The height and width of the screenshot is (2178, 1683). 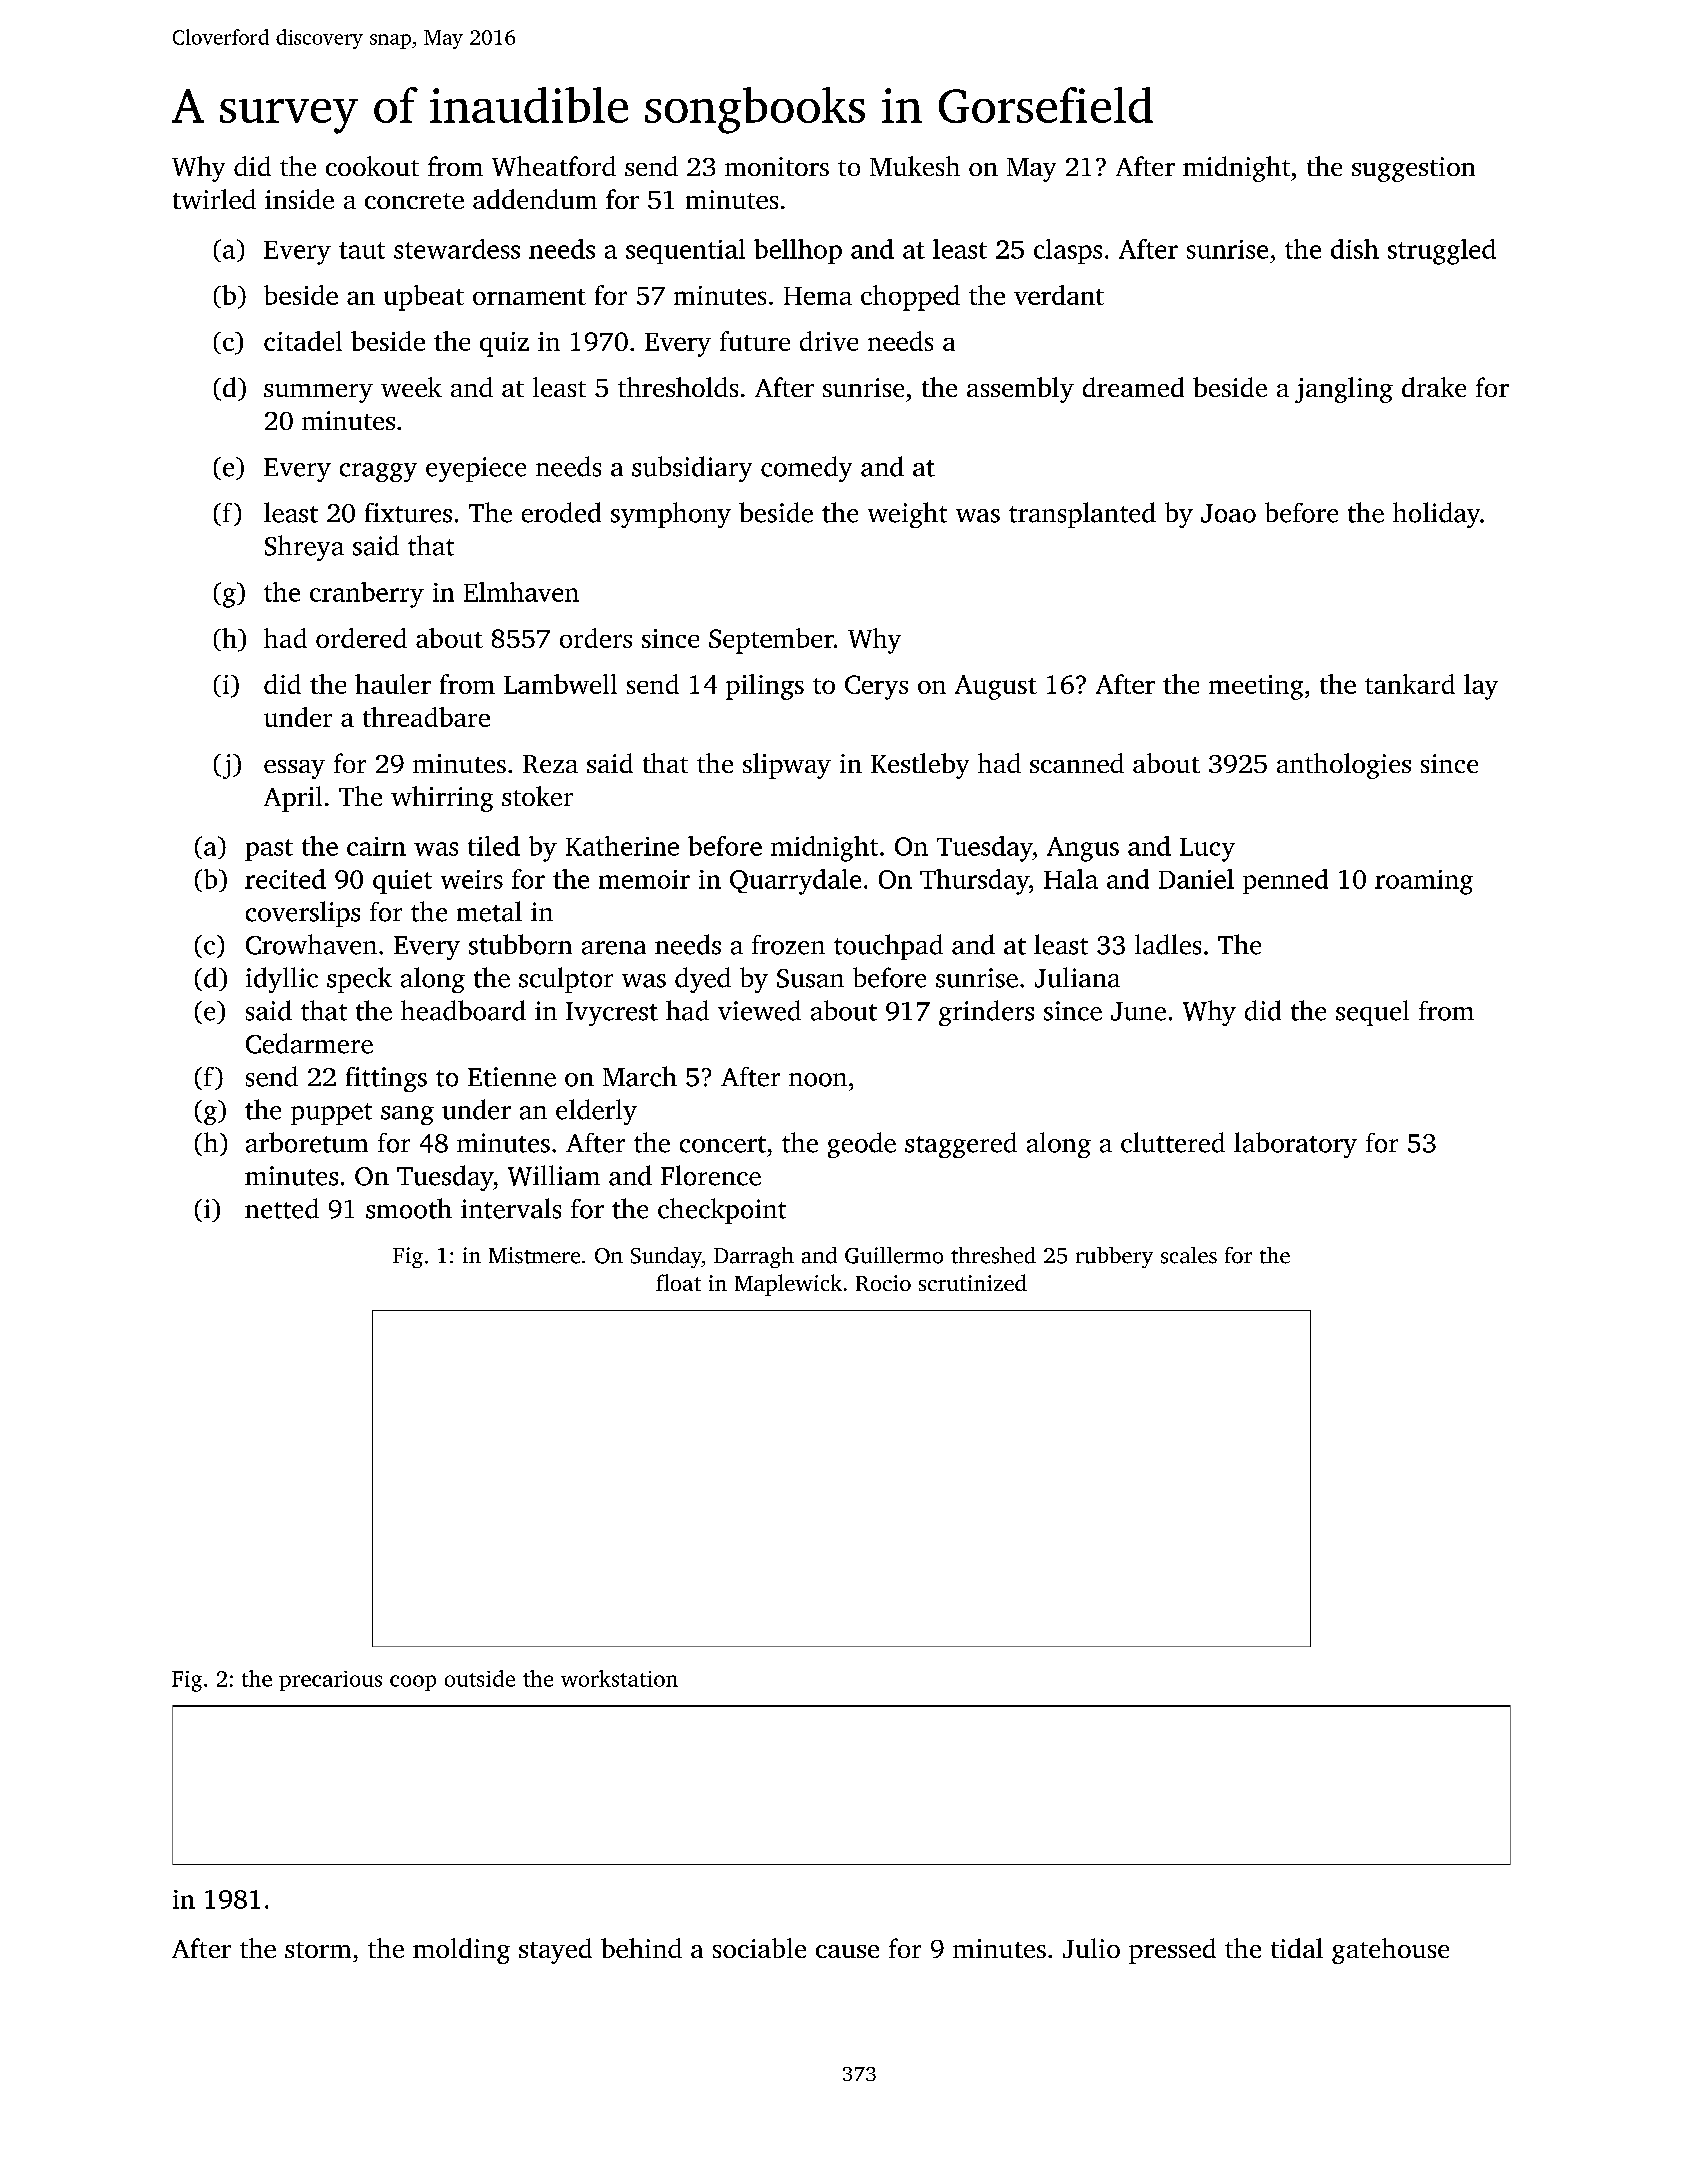 What do you see at coordinates (961, 1145) in the screenshot?
I see `staggered` at bounding box center [961, 1145].
